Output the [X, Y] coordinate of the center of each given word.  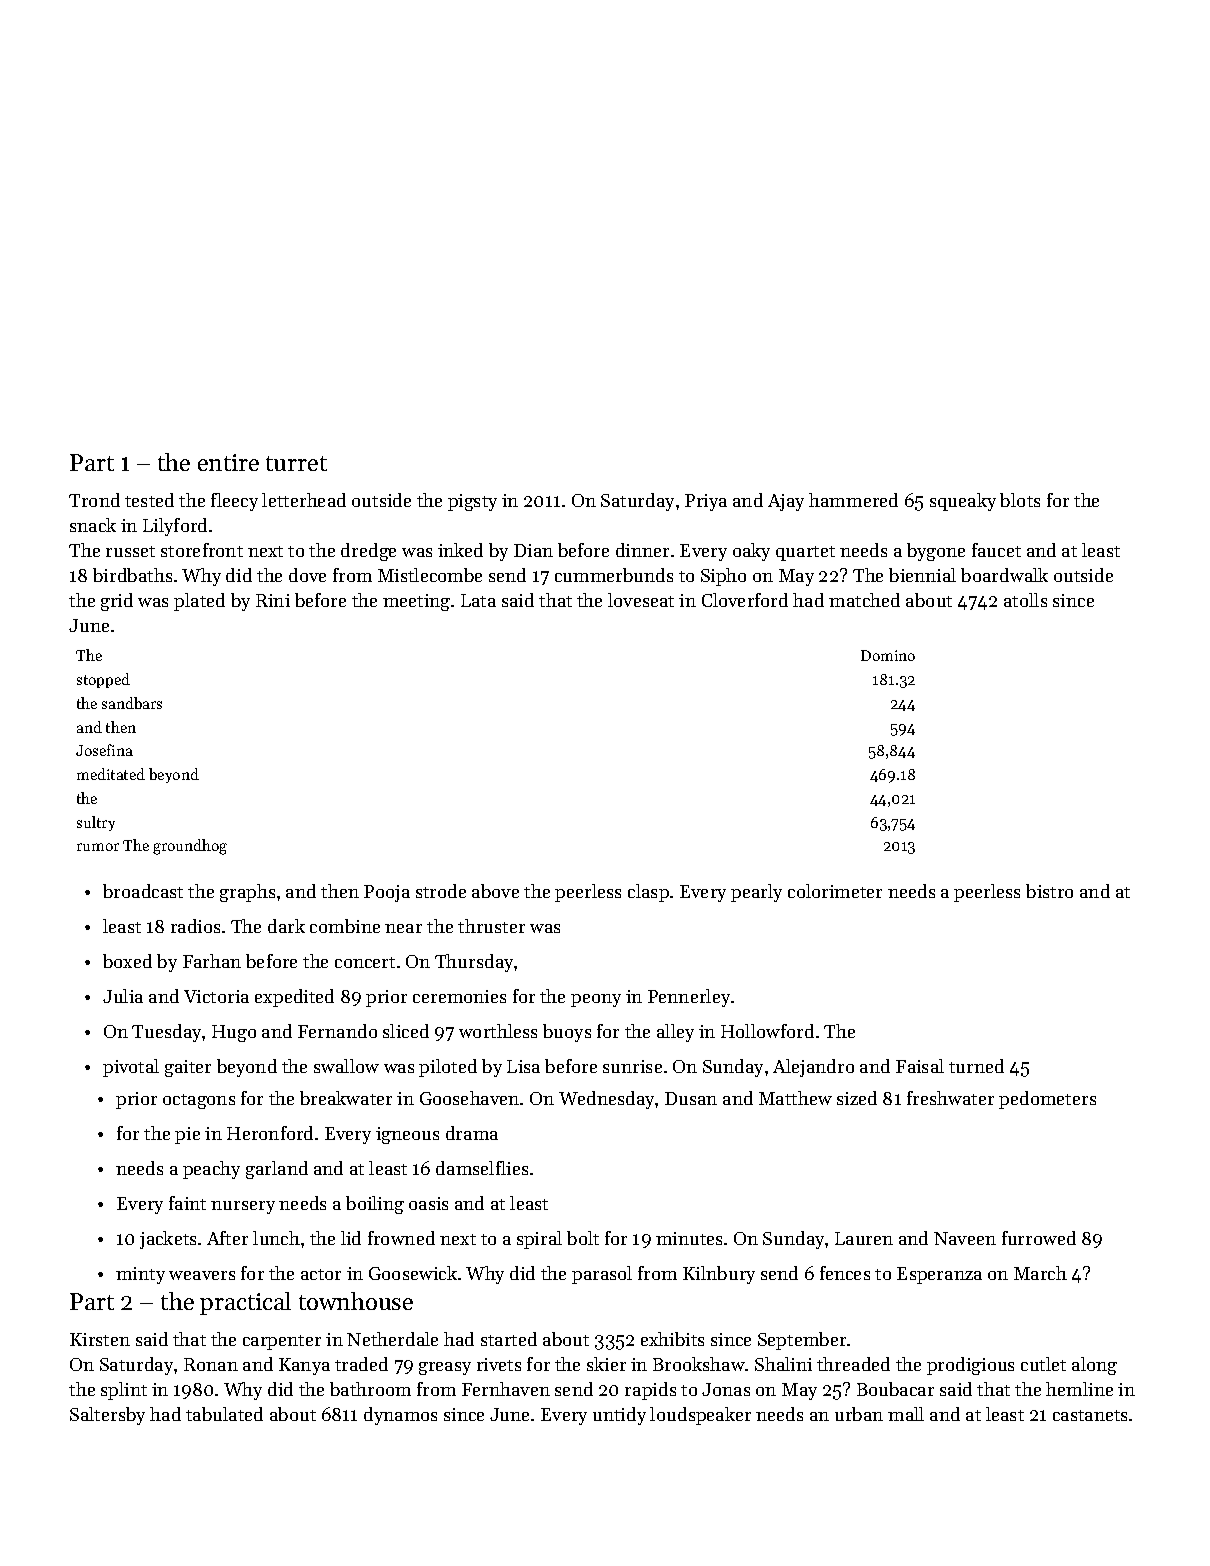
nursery [243, 1207]
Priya [706, 502]
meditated [111, 774]
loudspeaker [700, 1416]
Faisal [920, 1066]
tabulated [224, 1414]
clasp [648, 893]
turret [296, 463]
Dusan [691, 1098]
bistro [1049, 891]
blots [1020, 500]
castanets [1090, 1415]
